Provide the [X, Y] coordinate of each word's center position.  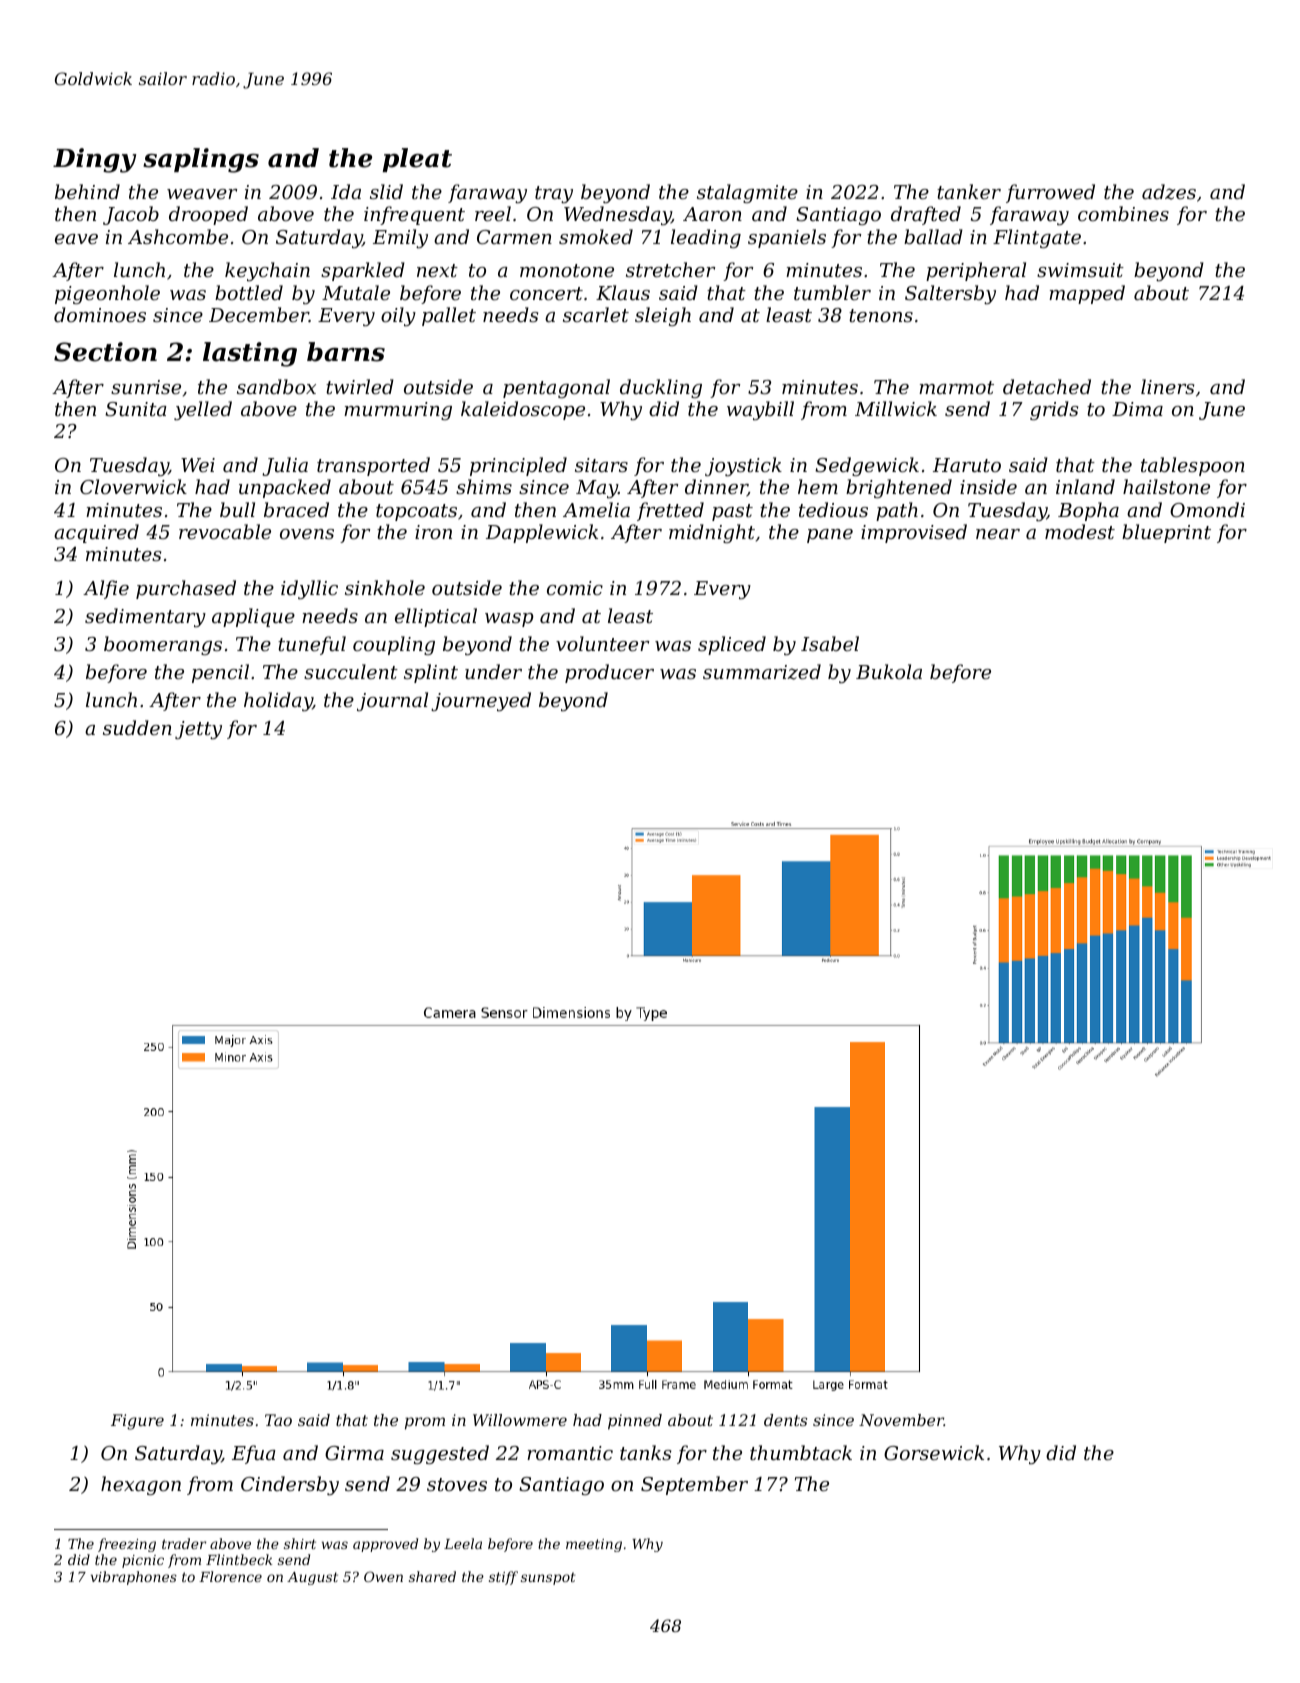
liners [1167, 386]
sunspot [548, 1578]
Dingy [94, 160]
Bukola [889, 671]
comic [575, 588]
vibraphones [134, 1578]
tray [554, 194]
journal [392, 701]
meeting [594, 1545]
